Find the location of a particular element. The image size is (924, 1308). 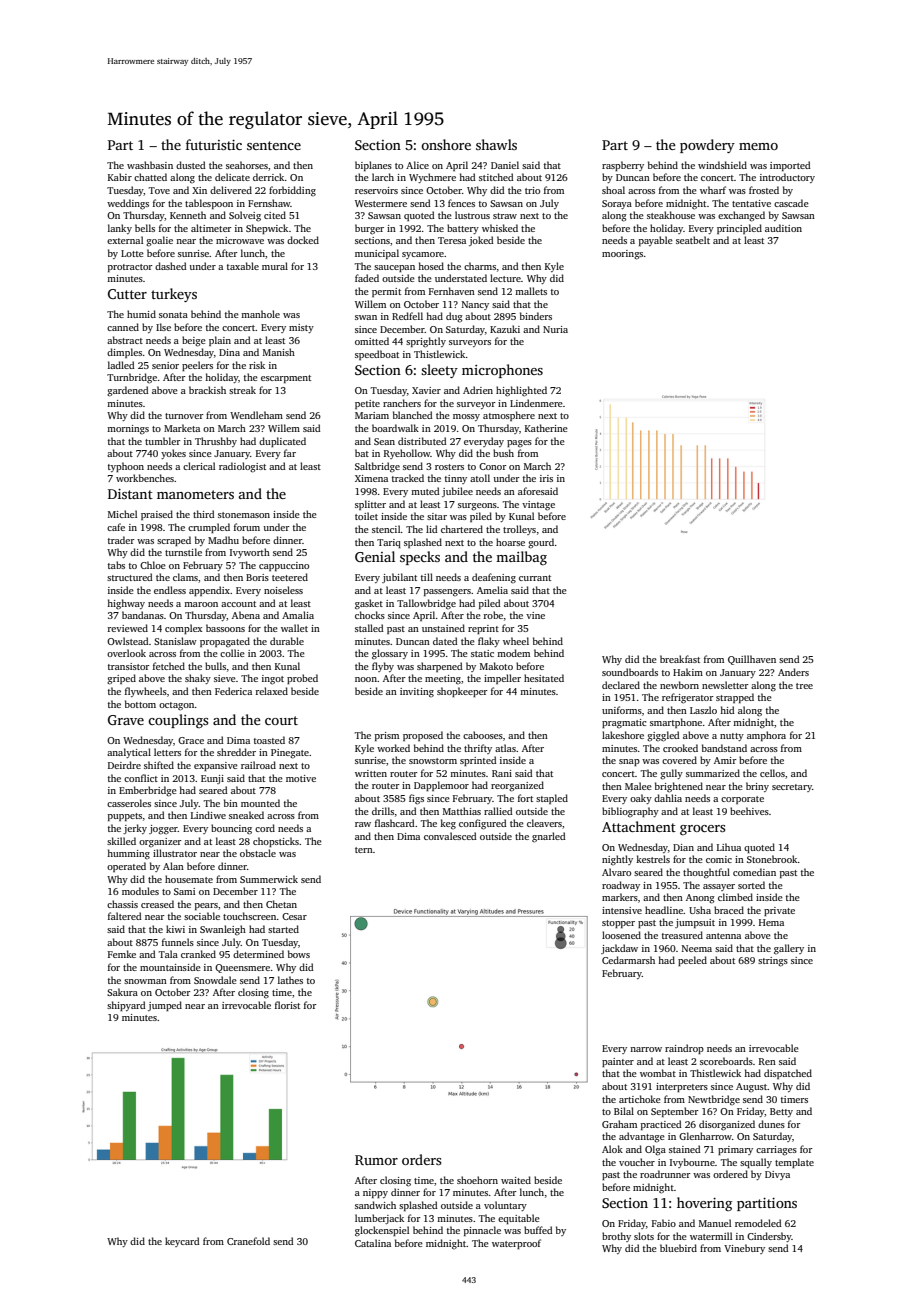

Bilal is located at coordinates (624, 1111).
